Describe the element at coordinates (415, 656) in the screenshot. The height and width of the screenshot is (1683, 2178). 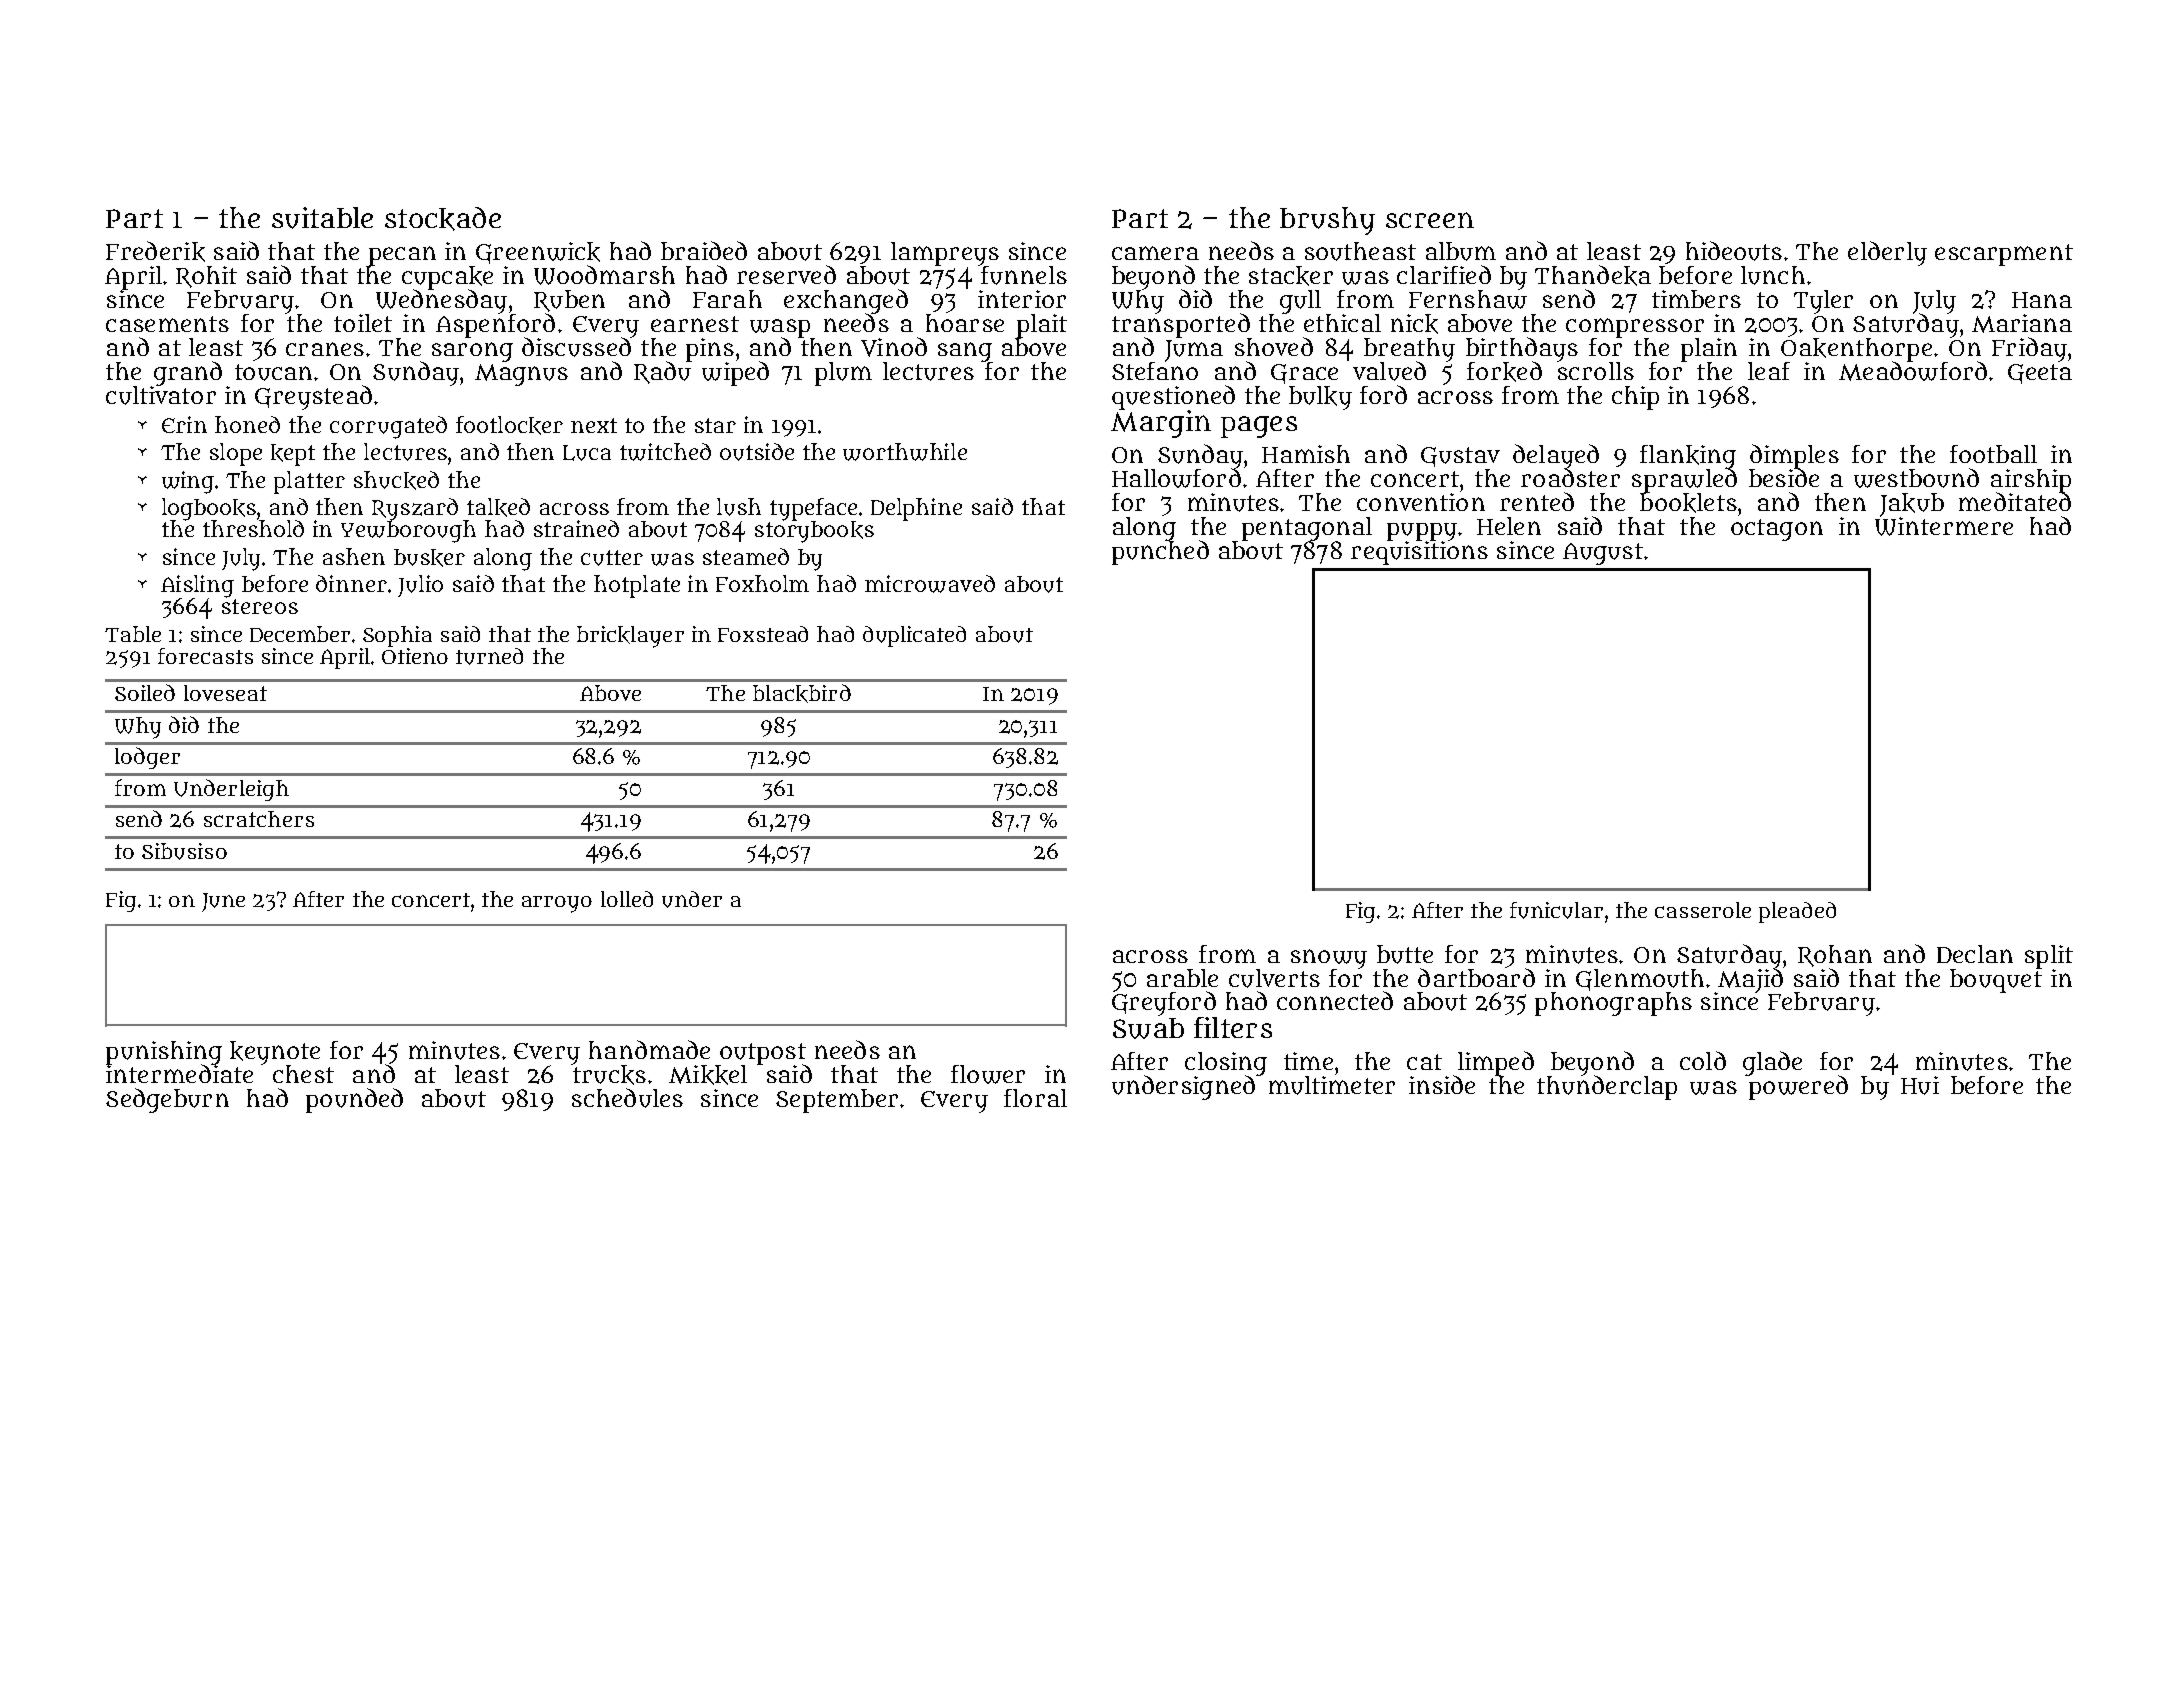
I see `Otieno` at that location.
